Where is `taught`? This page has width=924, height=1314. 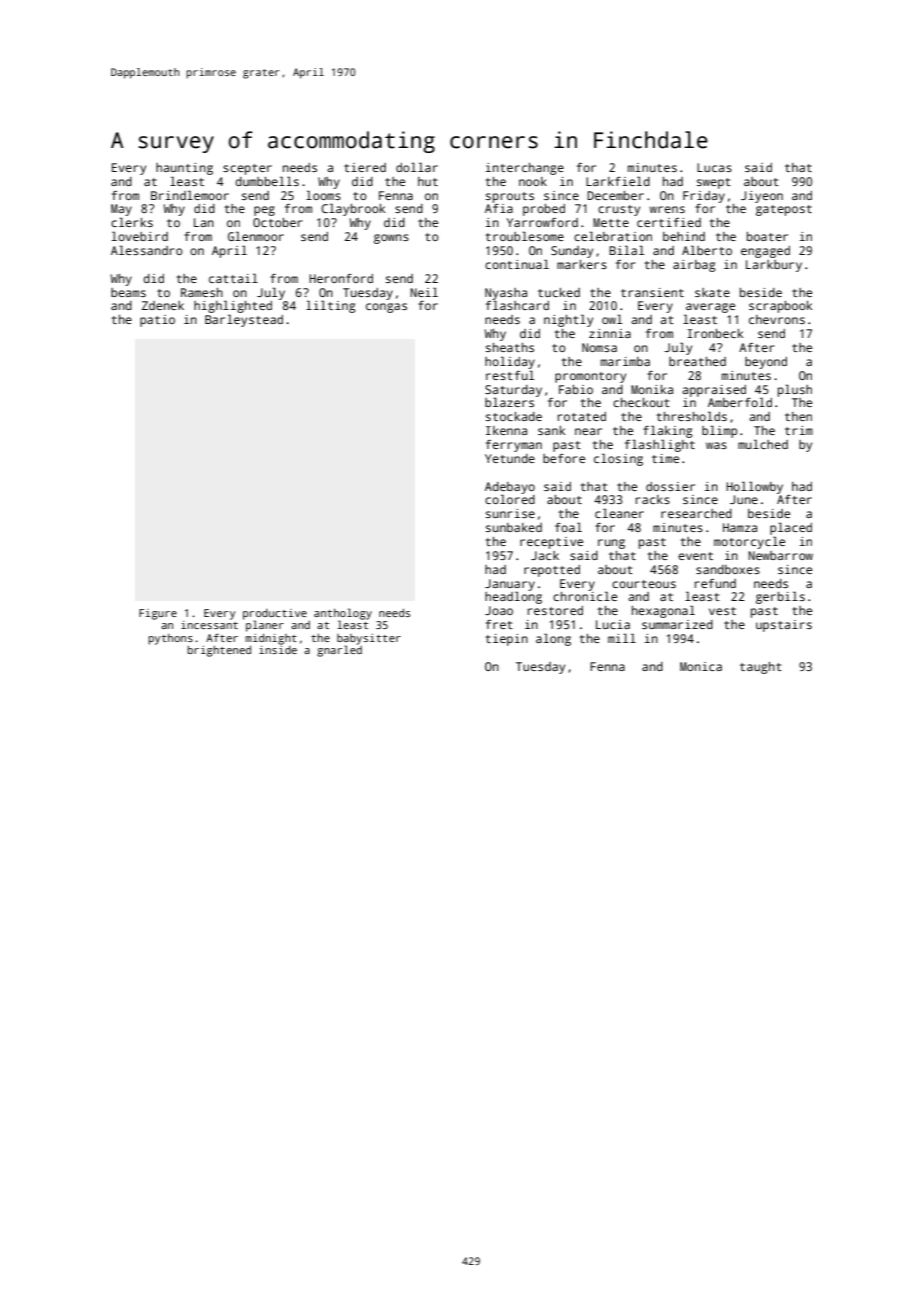 taught is located at coordinates (761, 668).
